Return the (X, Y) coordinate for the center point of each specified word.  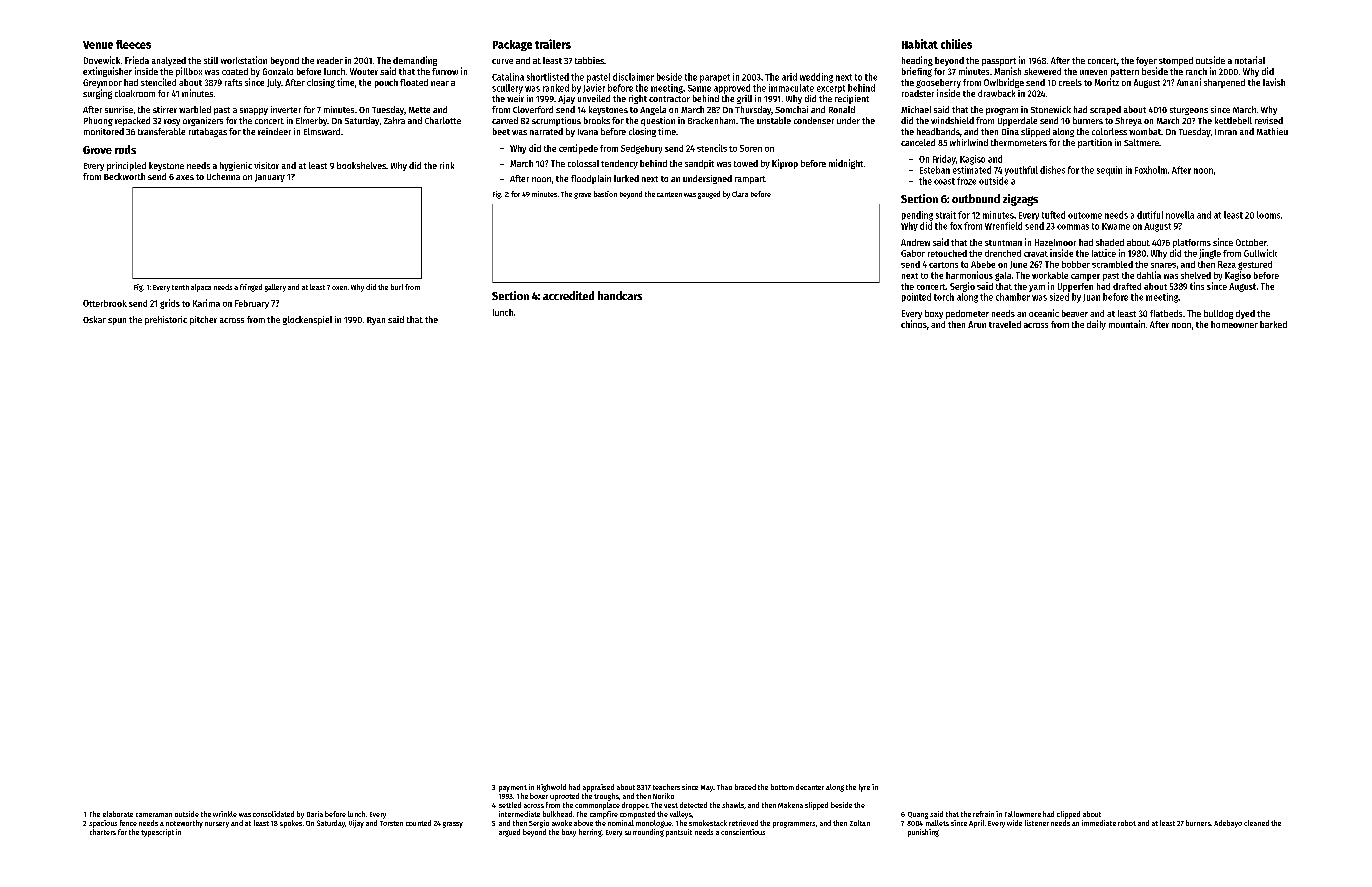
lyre (864, 788)
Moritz (1107, 82)
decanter (810, 787)
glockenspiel (307, 320)
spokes (291, 824)
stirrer (165, 109)
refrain (983, 814)
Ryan (376, 321)
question (658, 121)
